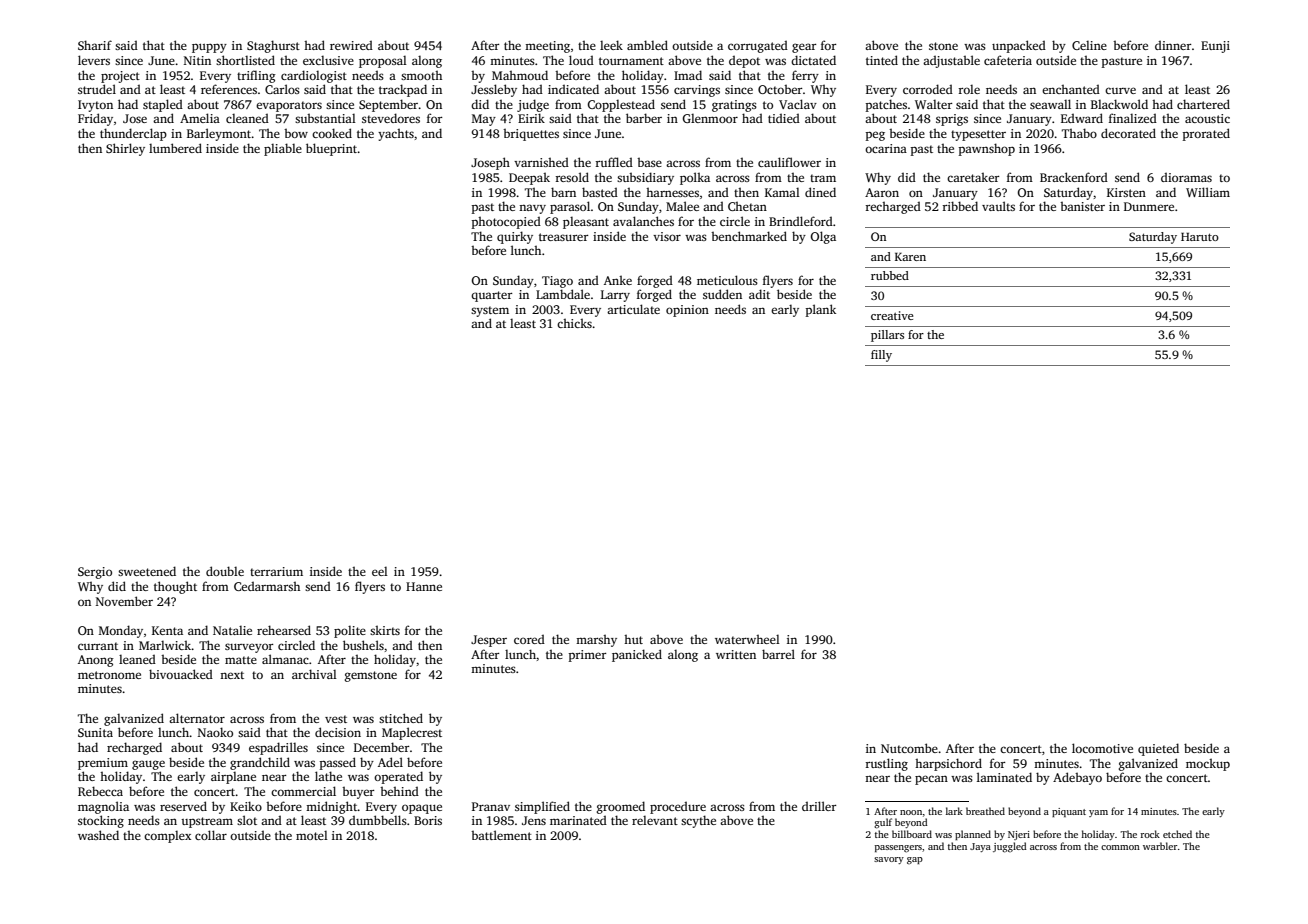  What do you see at coordinates (1079, 133) in the document?
I see `Thabo` at bounding box center [1079, 133].
